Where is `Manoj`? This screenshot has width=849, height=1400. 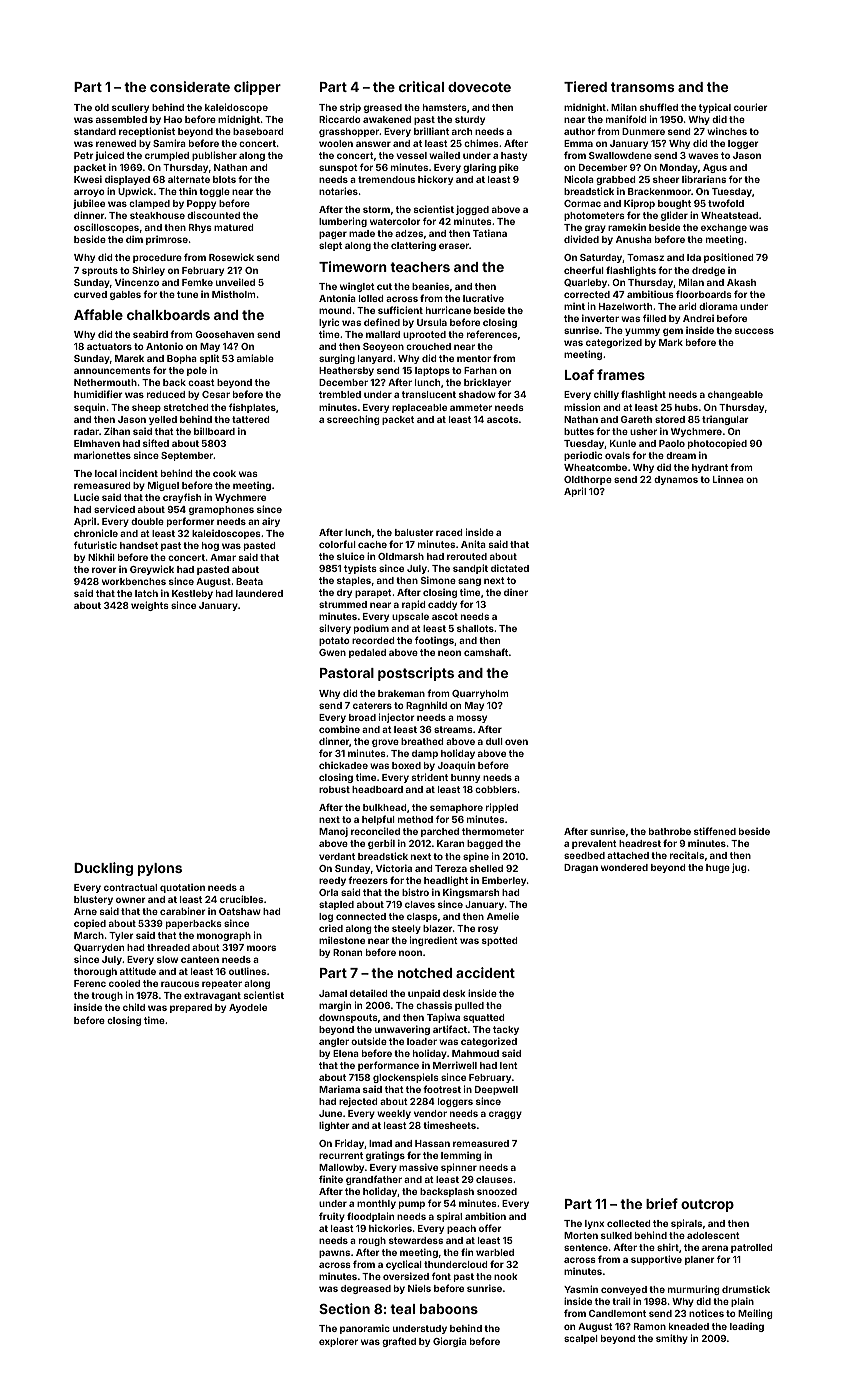 Manoj is located at coordinates (333, 832).
